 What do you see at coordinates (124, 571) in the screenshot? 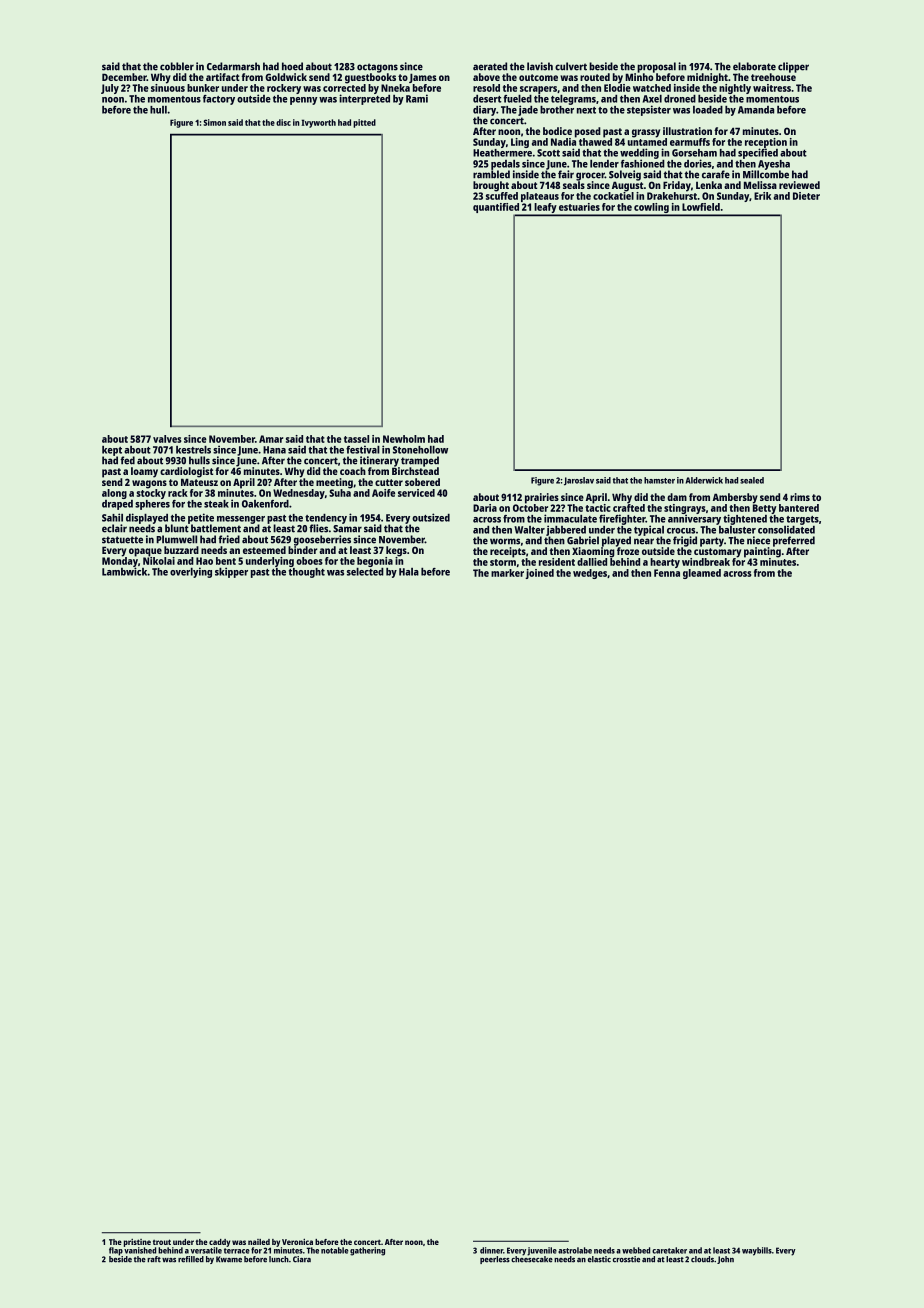
I see `Lambwick` at bounding box center [124, 571].
